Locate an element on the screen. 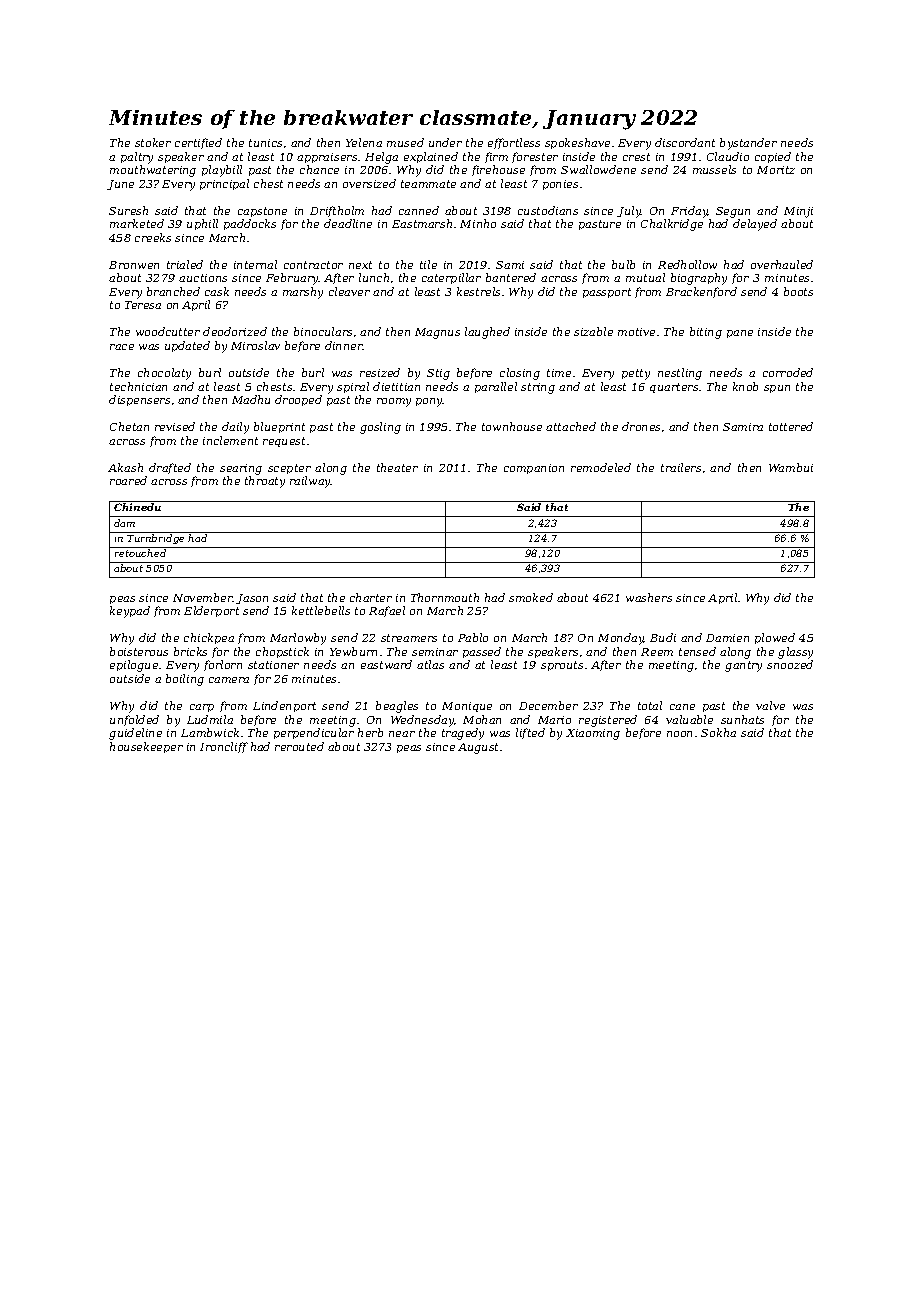 This screenshot has height=1308, width=924. Madhu is located at coordinates (251, 399).
